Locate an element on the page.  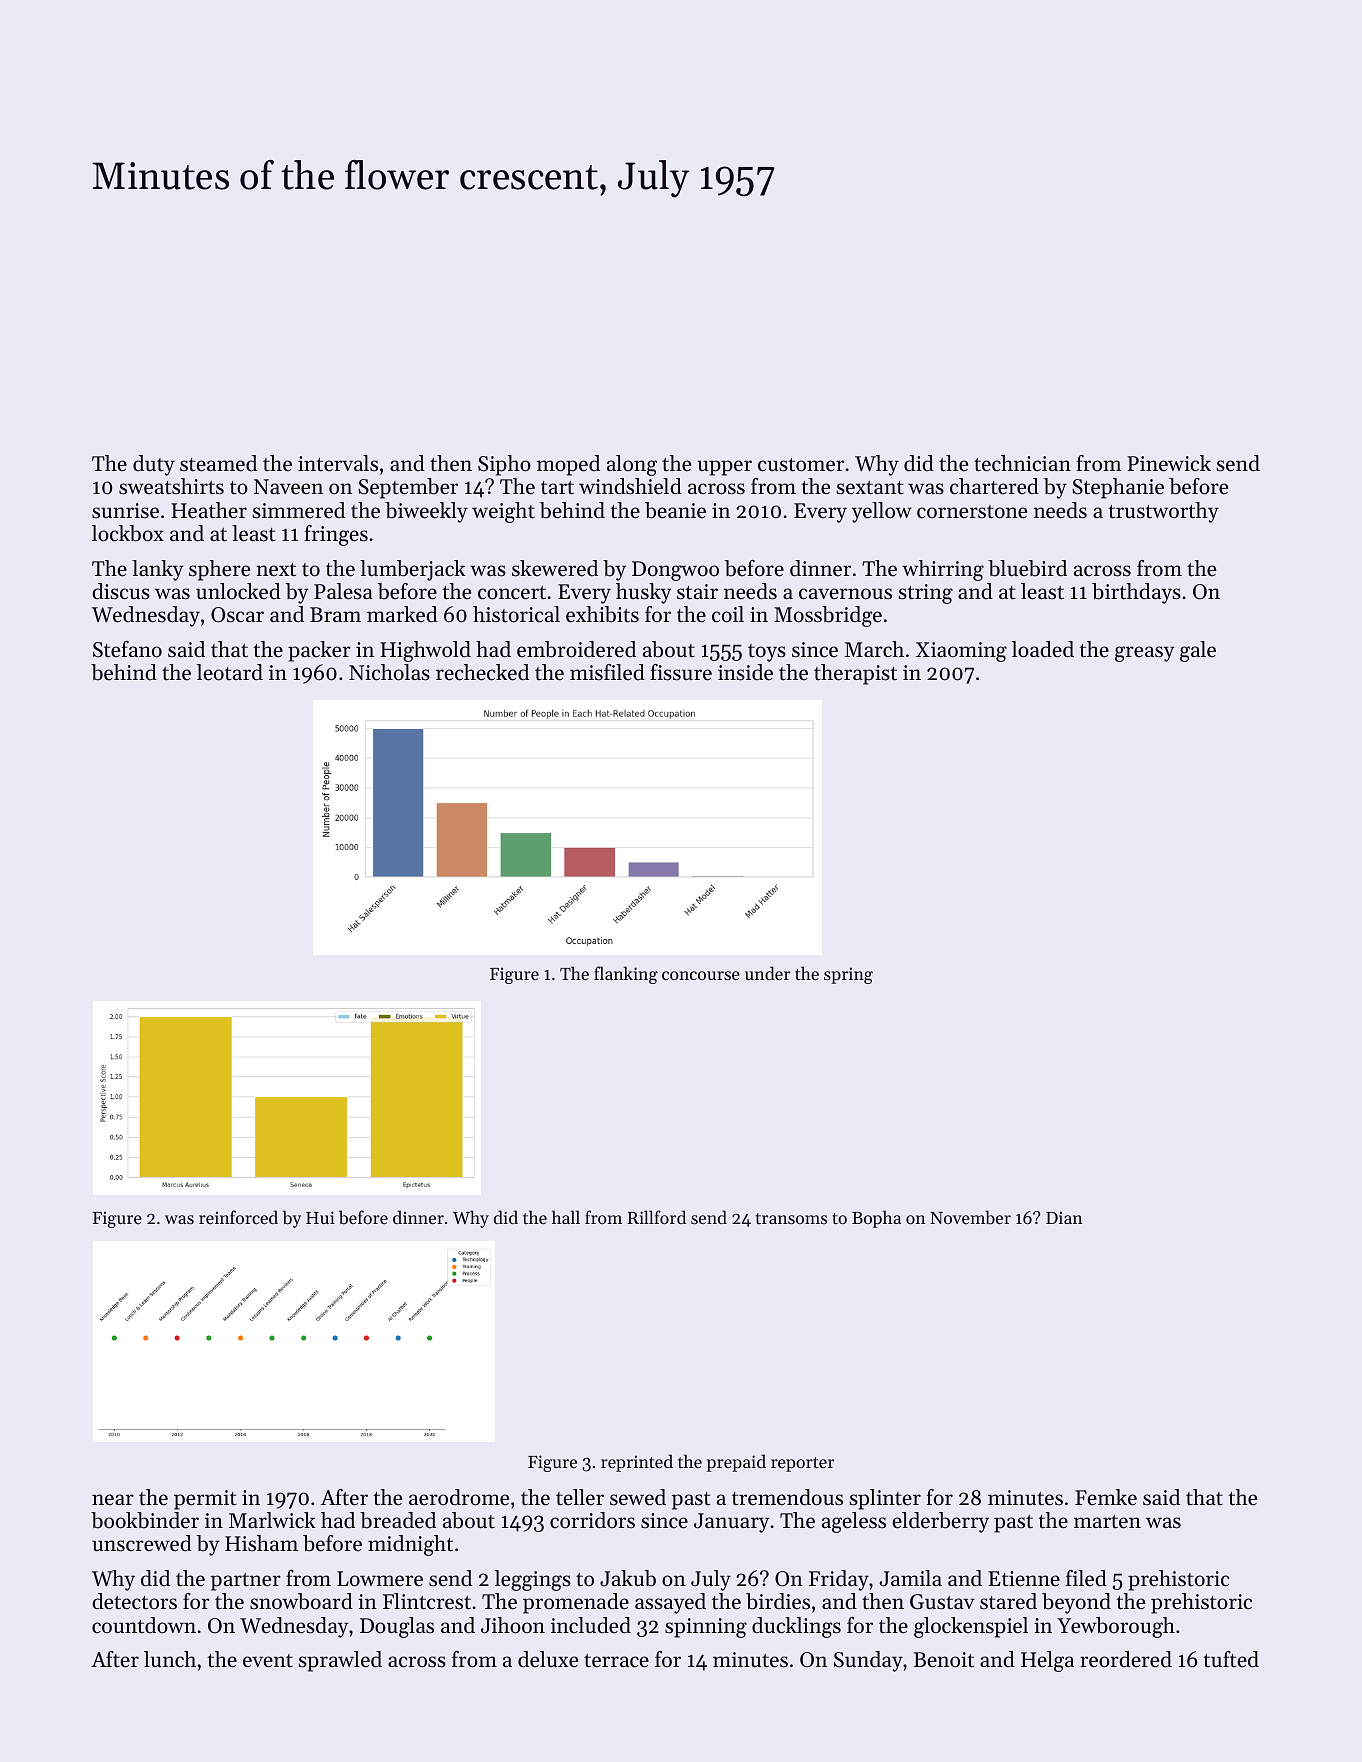
reprinted is located at coordinates (637, 1463).
